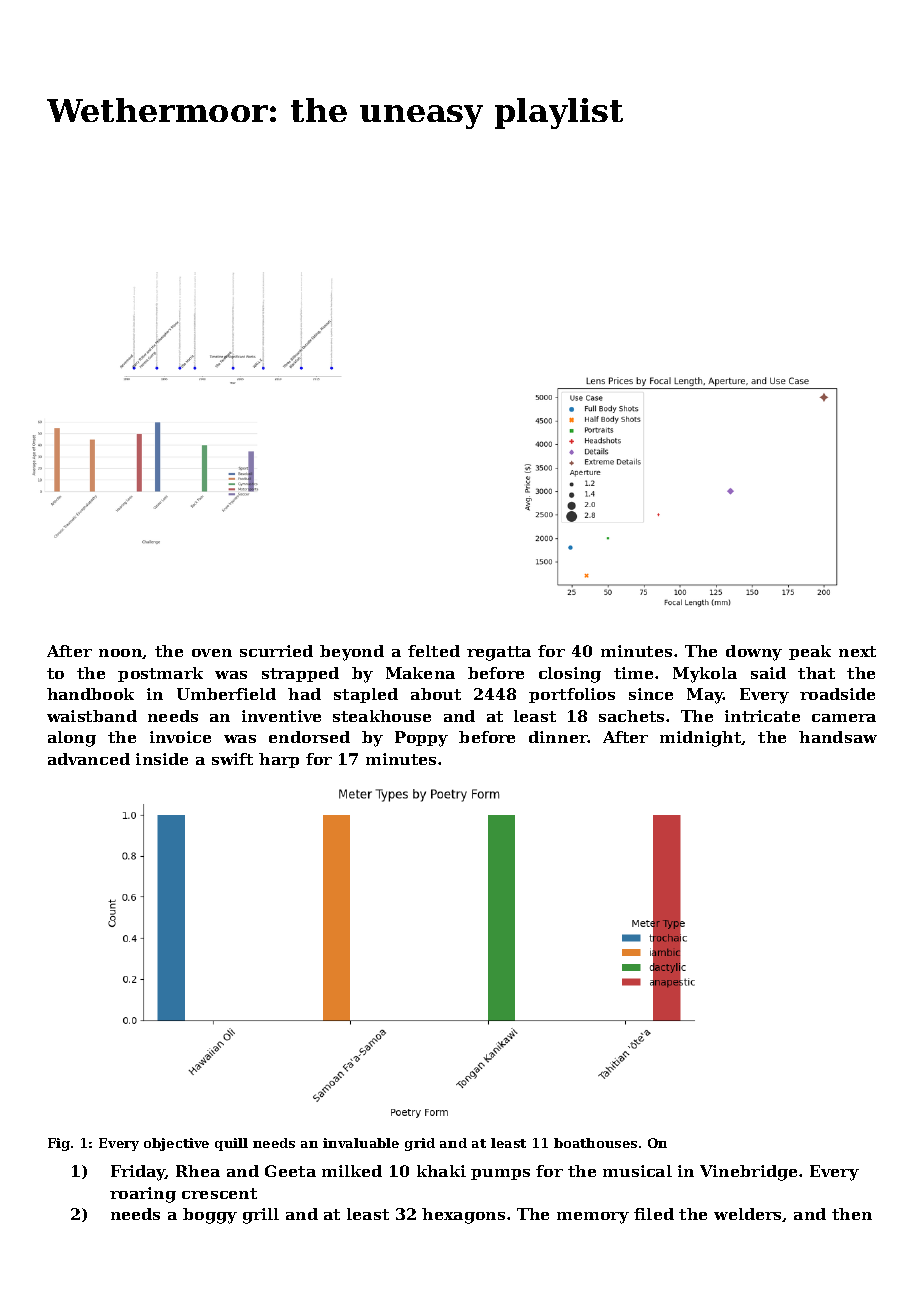 This screenshot has height=1308, width=924. I want to click on beyond, so click(352, 653).
